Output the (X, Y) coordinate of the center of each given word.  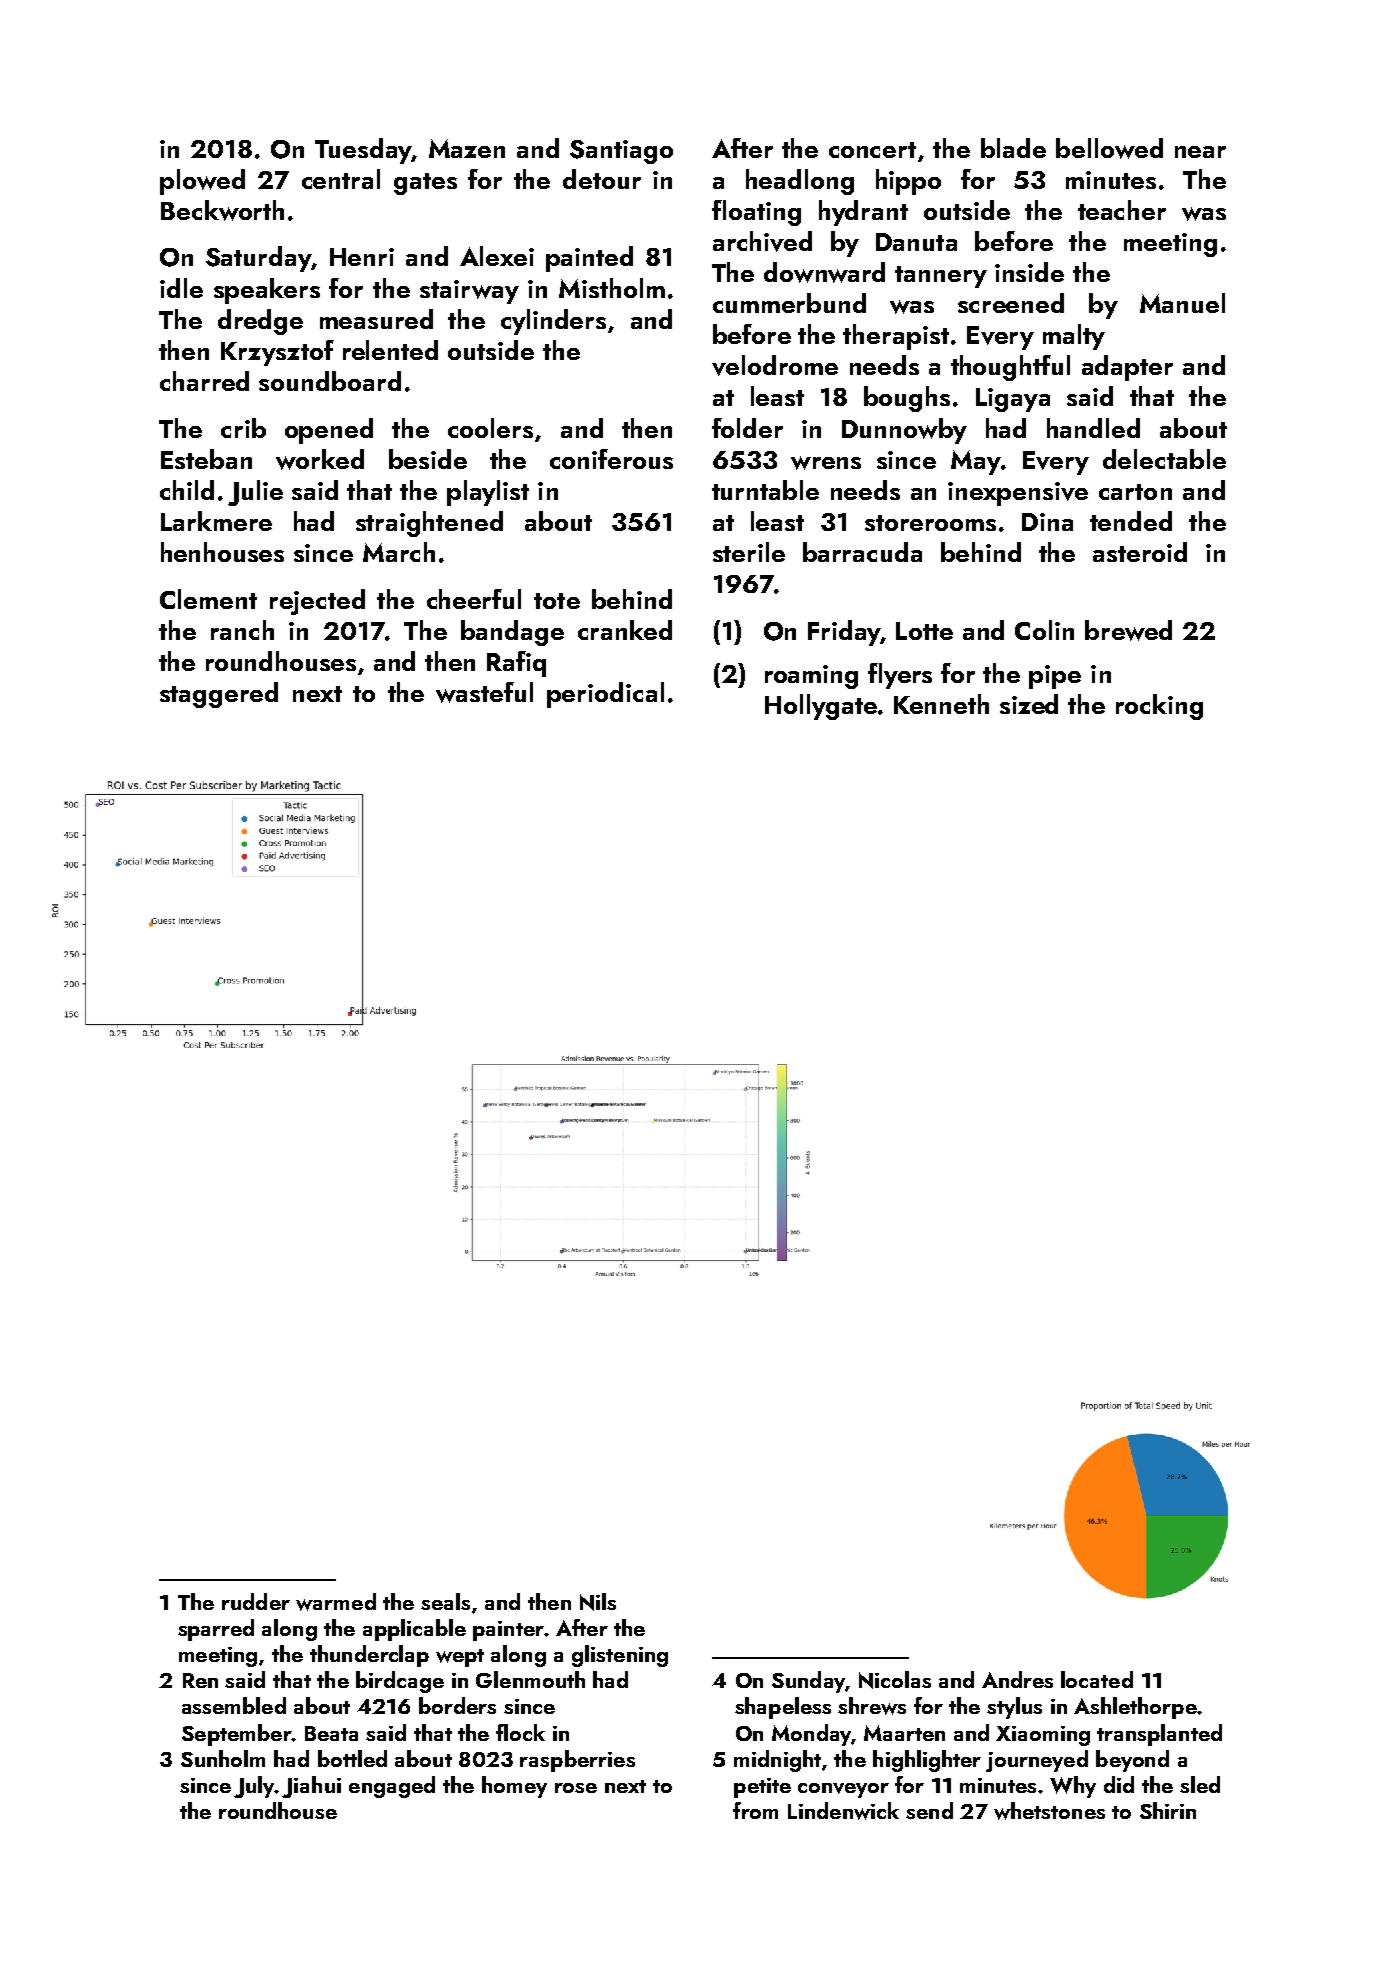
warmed (336, 1602)
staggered (219, 695)
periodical (605, 695)
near (1200, 152)
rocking (1159, 707)
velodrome (775, 365)
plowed (202, 182)
